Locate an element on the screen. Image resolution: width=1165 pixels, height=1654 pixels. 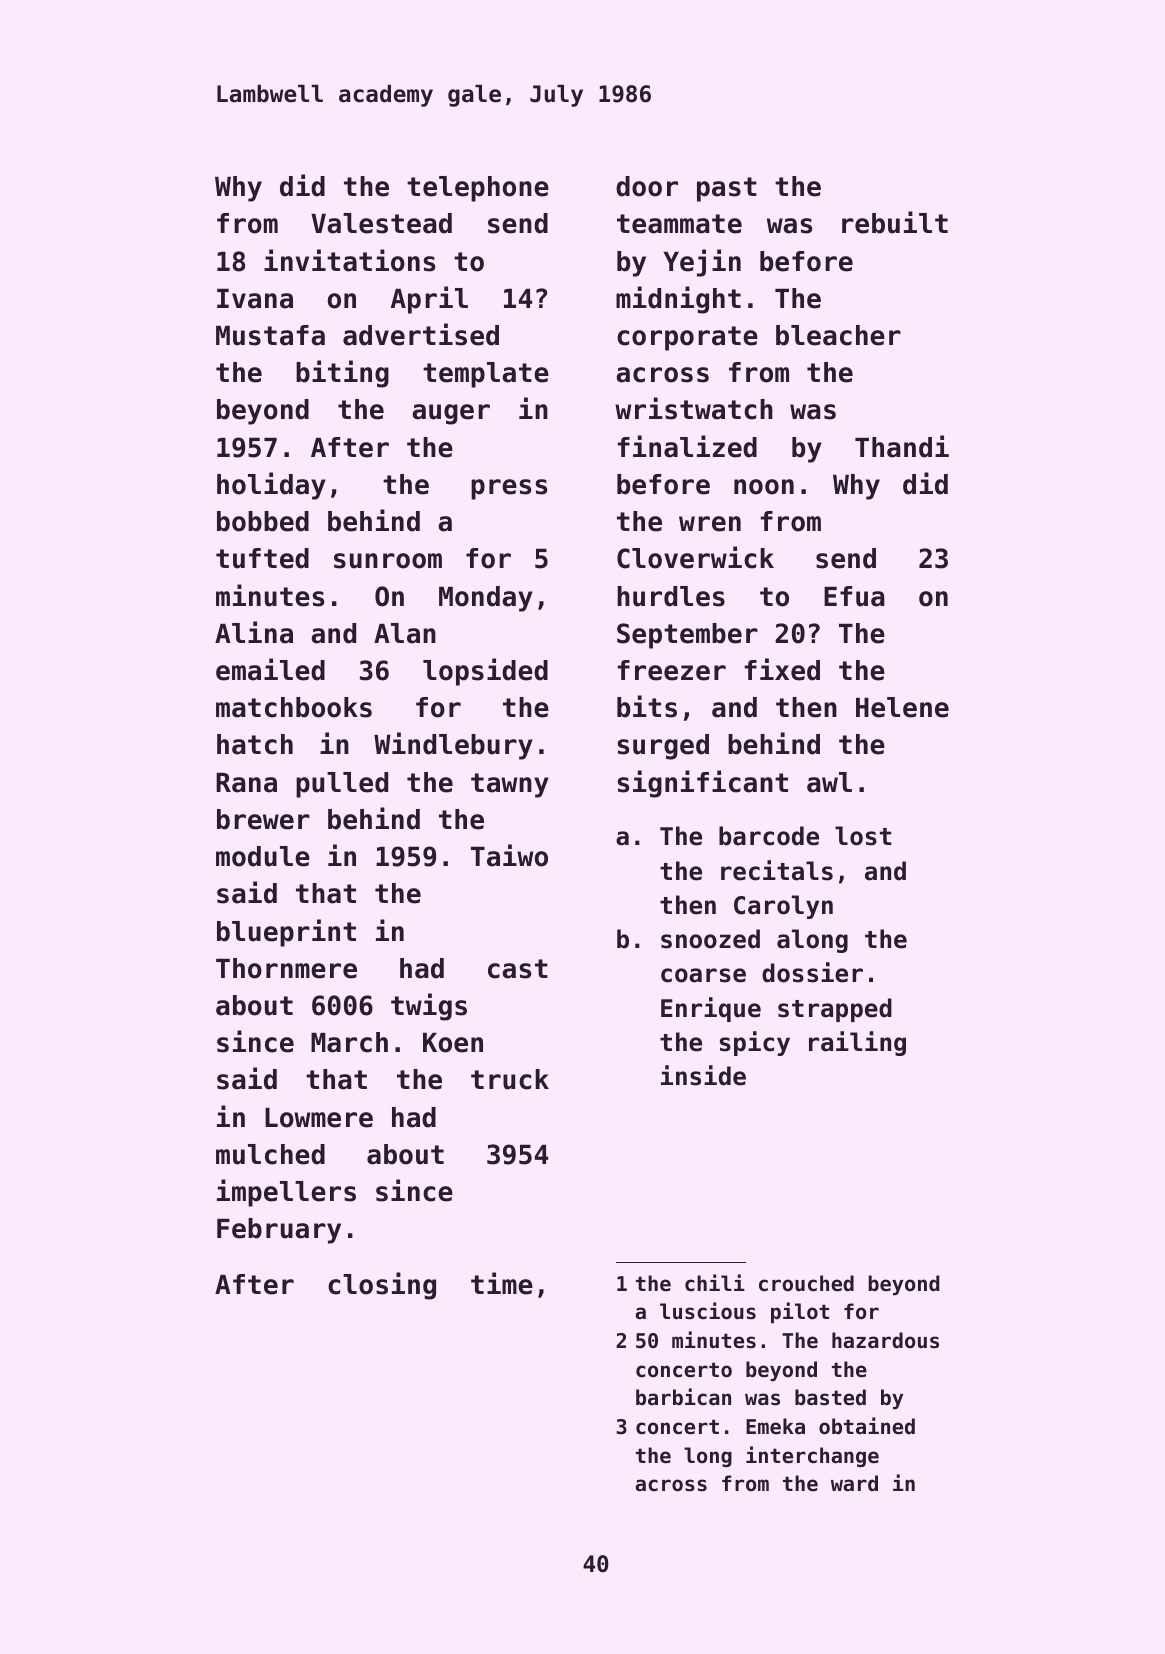
Efua is located at coordinates (854, 596).
